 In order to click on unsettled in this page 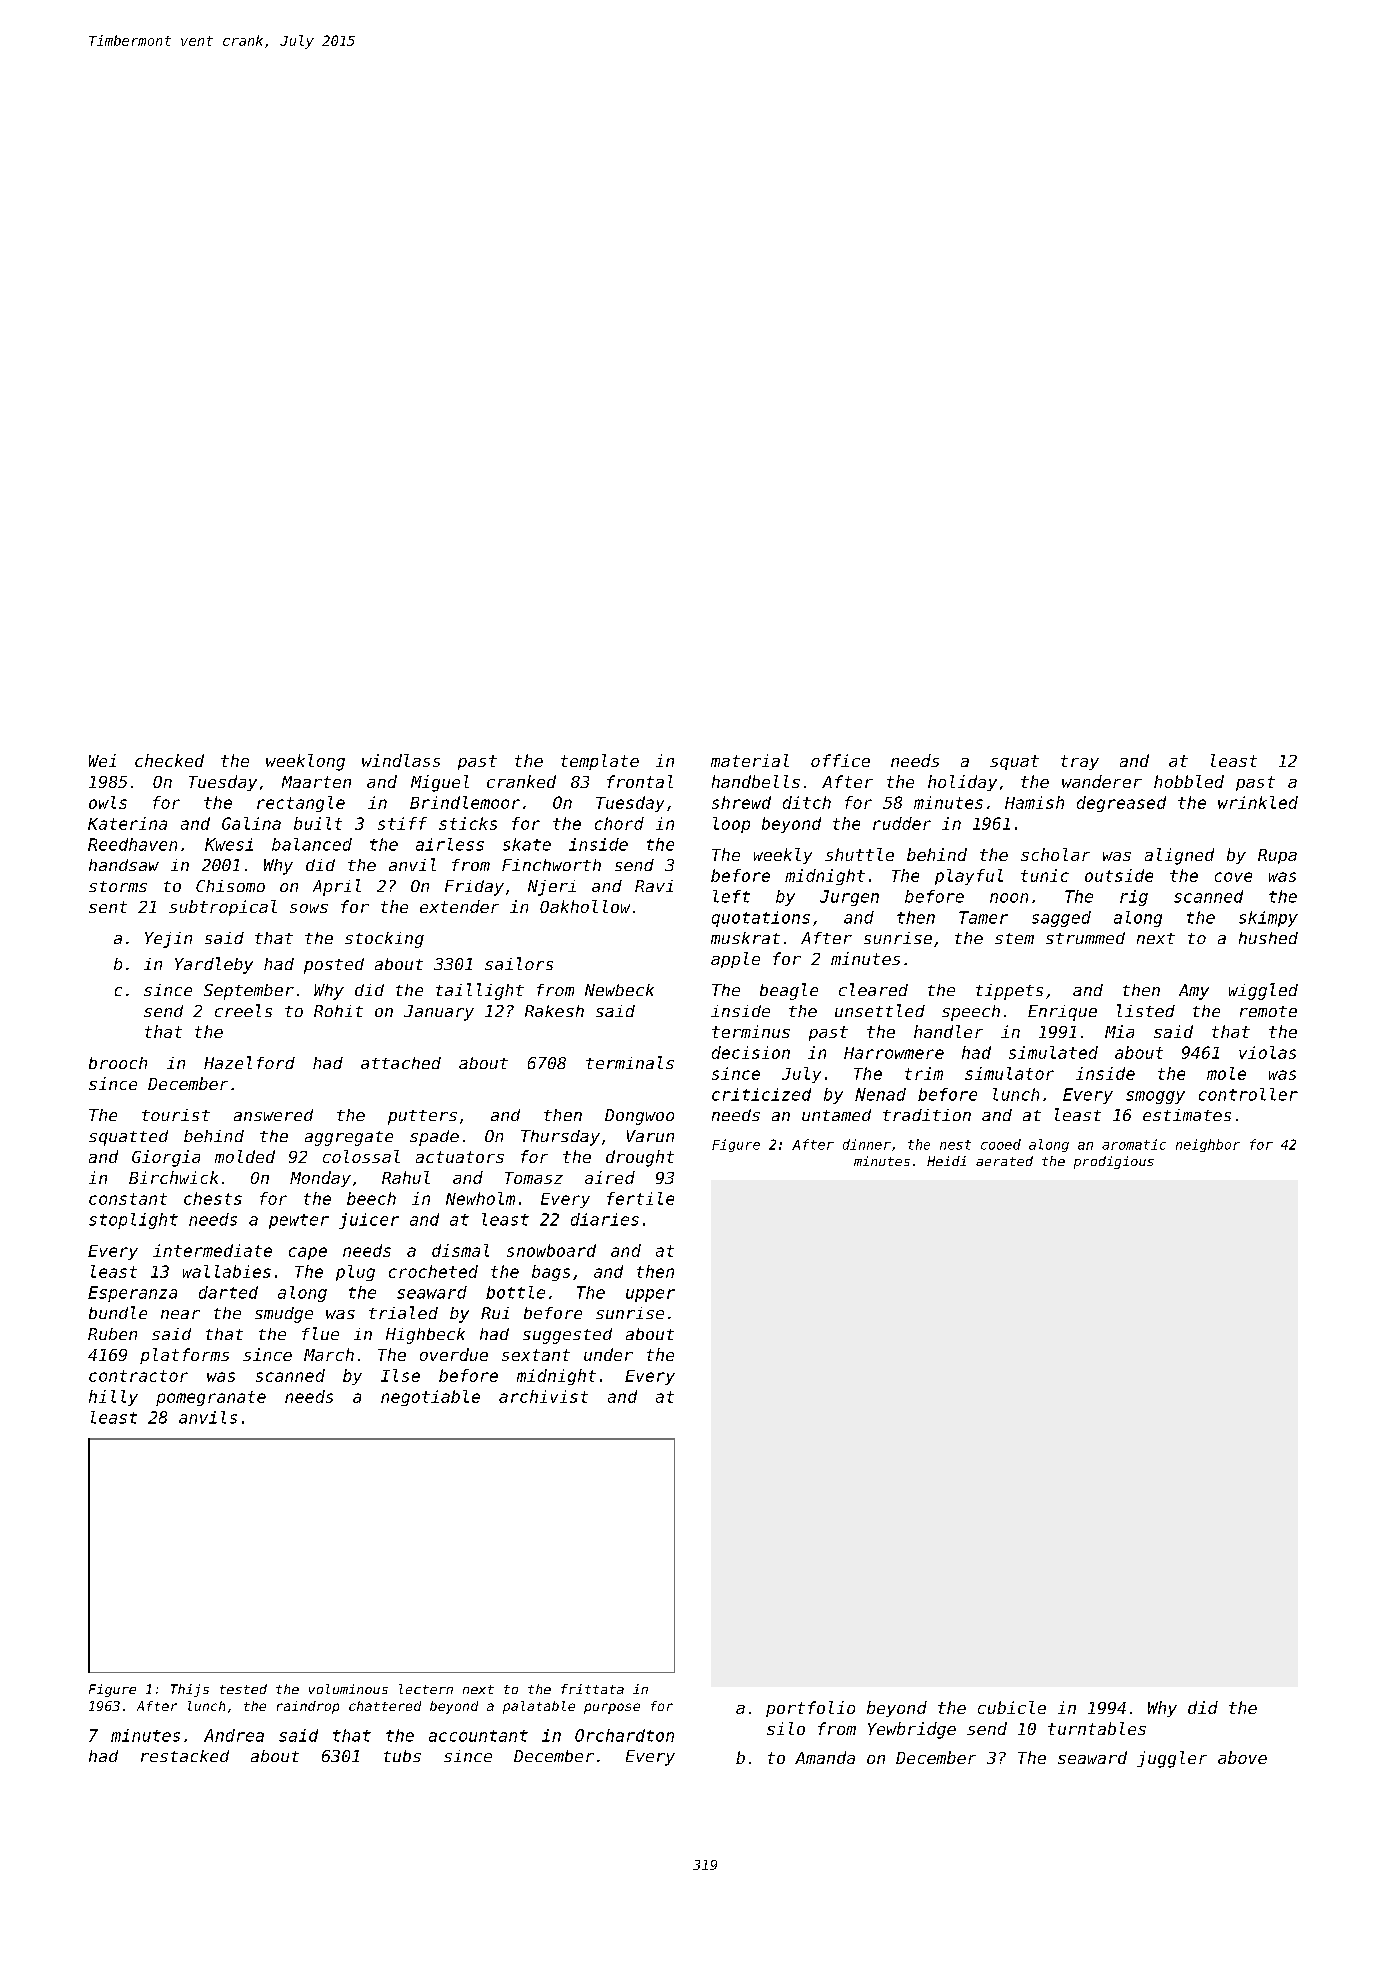, I will do `click(880, 1010)`.
